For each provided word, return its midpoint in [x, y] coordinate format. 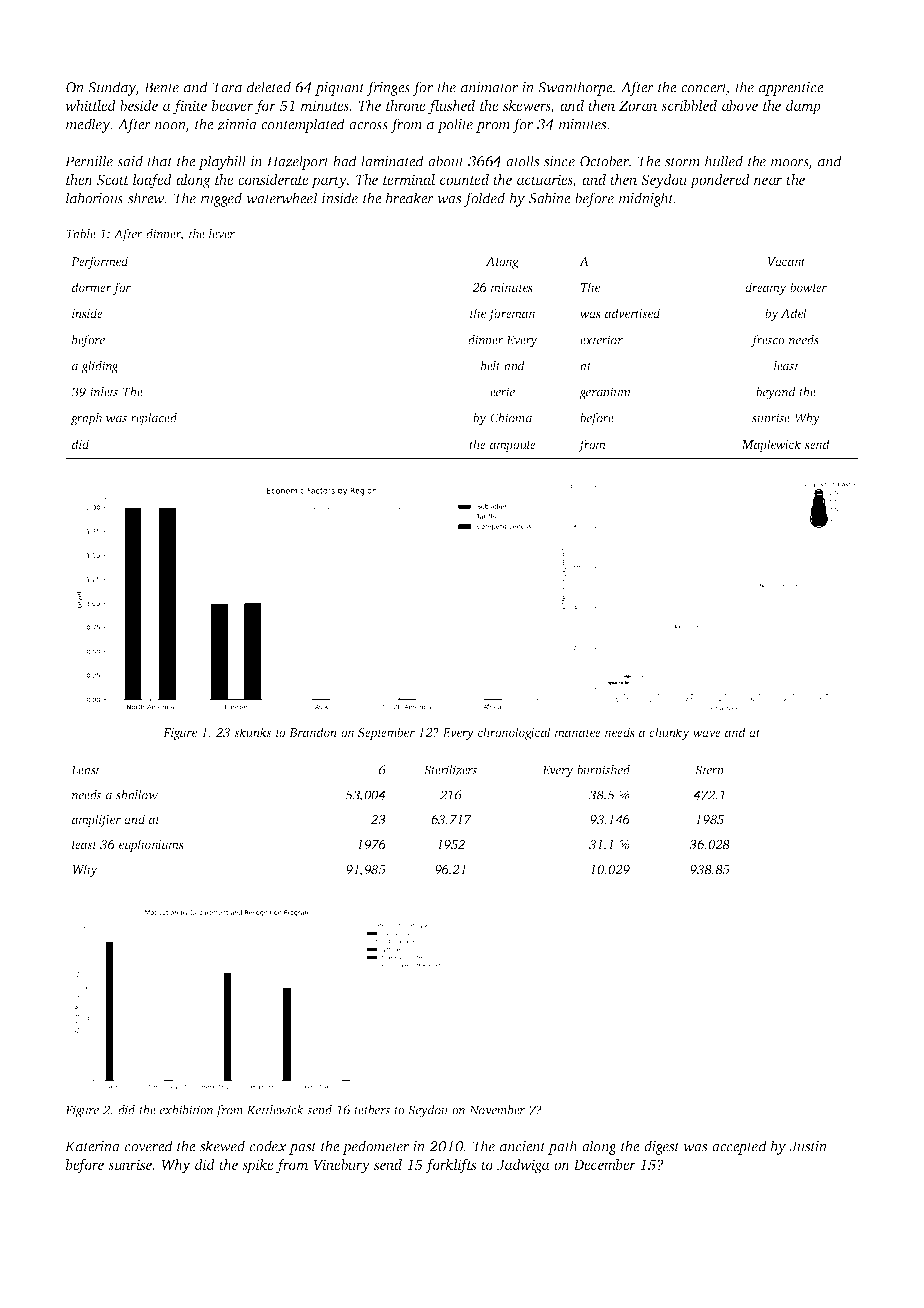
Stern [709, 770]
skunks [252, 732]
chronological [514, 733]
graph [87, 419]
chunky [669, 733]
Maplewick [771, 445]
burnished [603, 770]
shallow [137, 795]
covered [149, 1146]
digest [662, 1147]
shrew [146, 198]
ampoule [513, 445]
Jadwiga [523, 1166]
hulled [724, 161]
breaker [410, 198]
